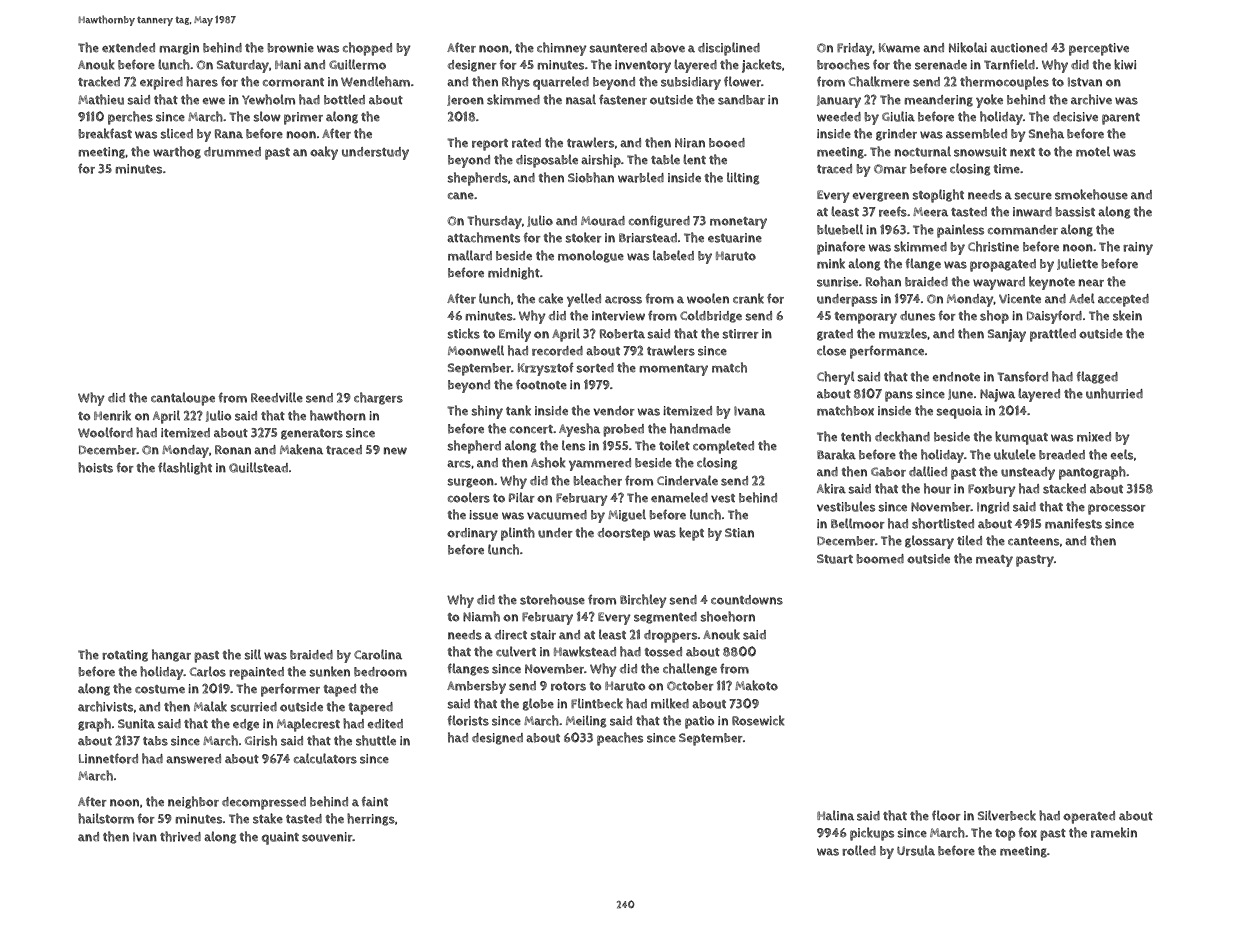 Image resolution: width=1233 pixels, height=952 pixels. I want to click on sequoia, so click(959, 412).
